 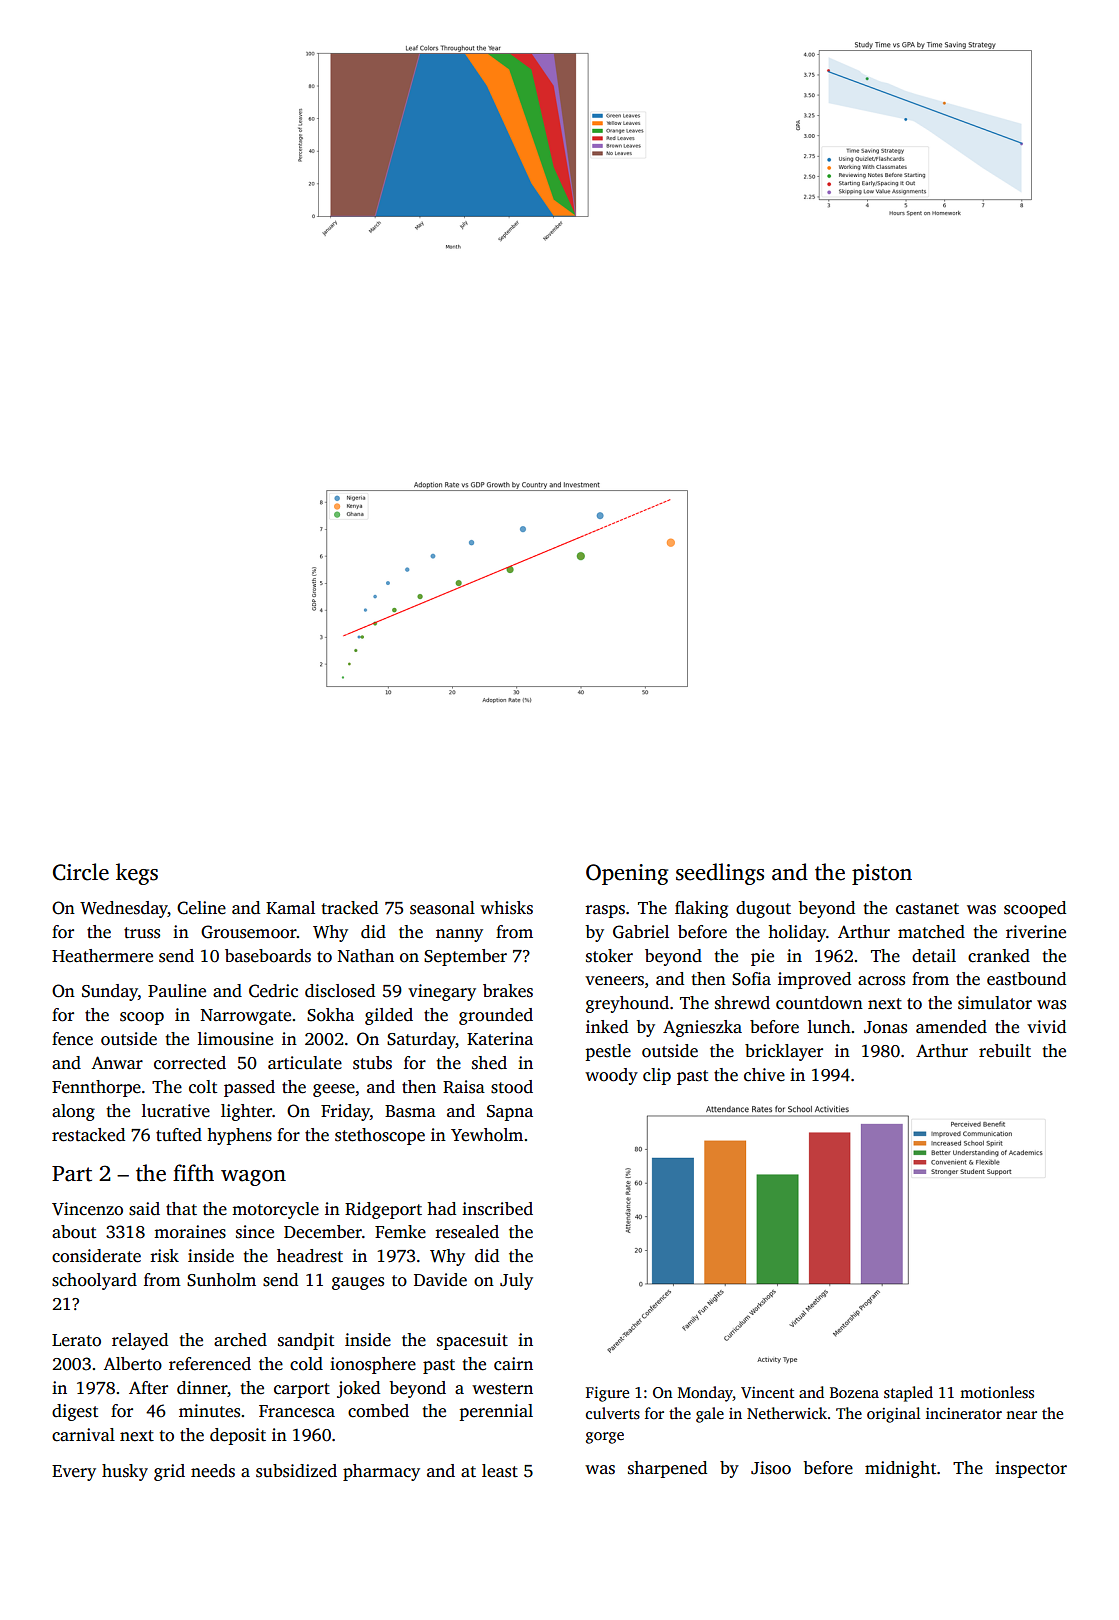 What do you see at coordinates (513, 1364) in the document?
I see `cairn` at bounding box center [513, 1364].
